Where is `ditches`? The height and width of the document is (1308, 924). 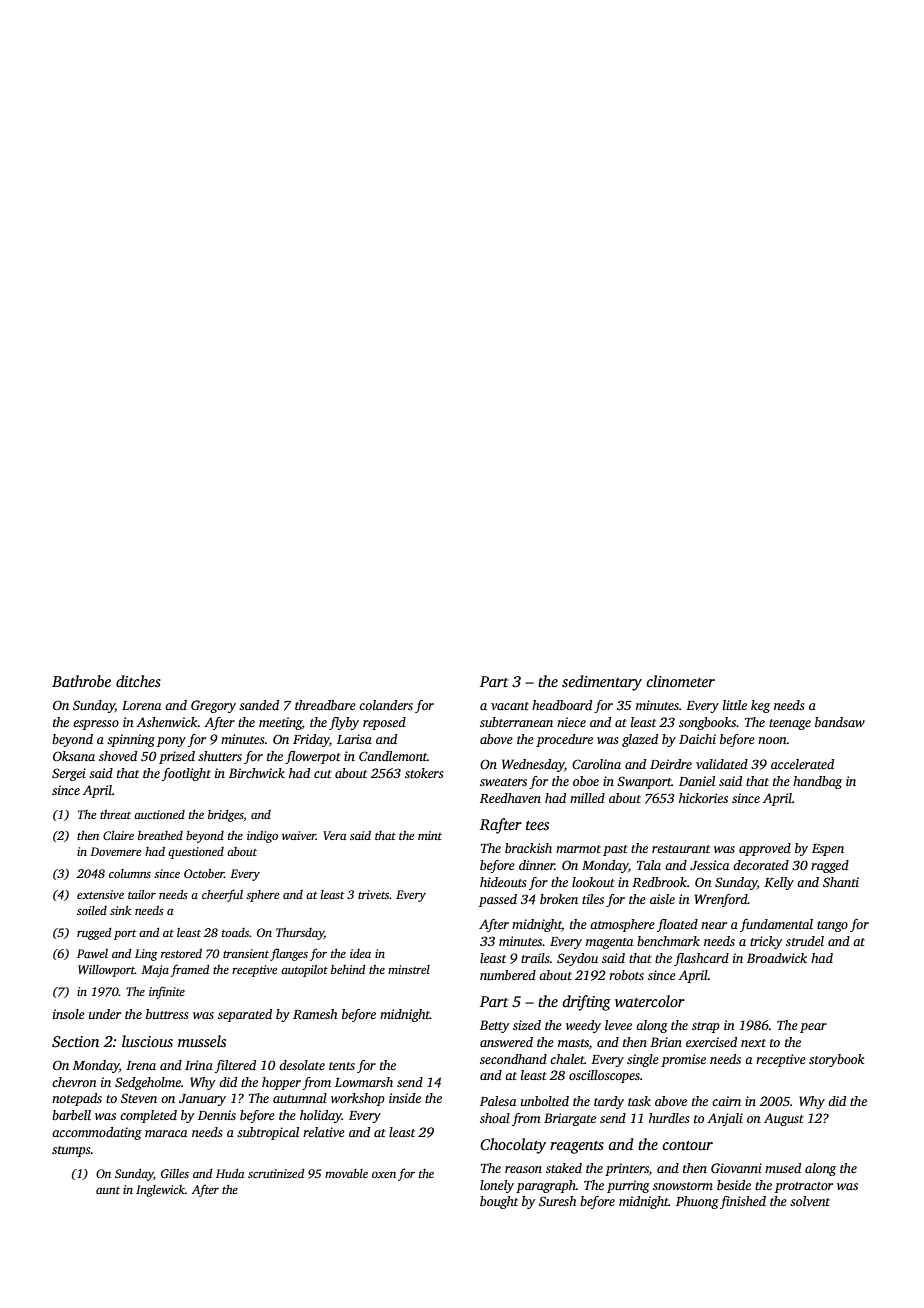
ditches is located at coordinates (138, 681).
